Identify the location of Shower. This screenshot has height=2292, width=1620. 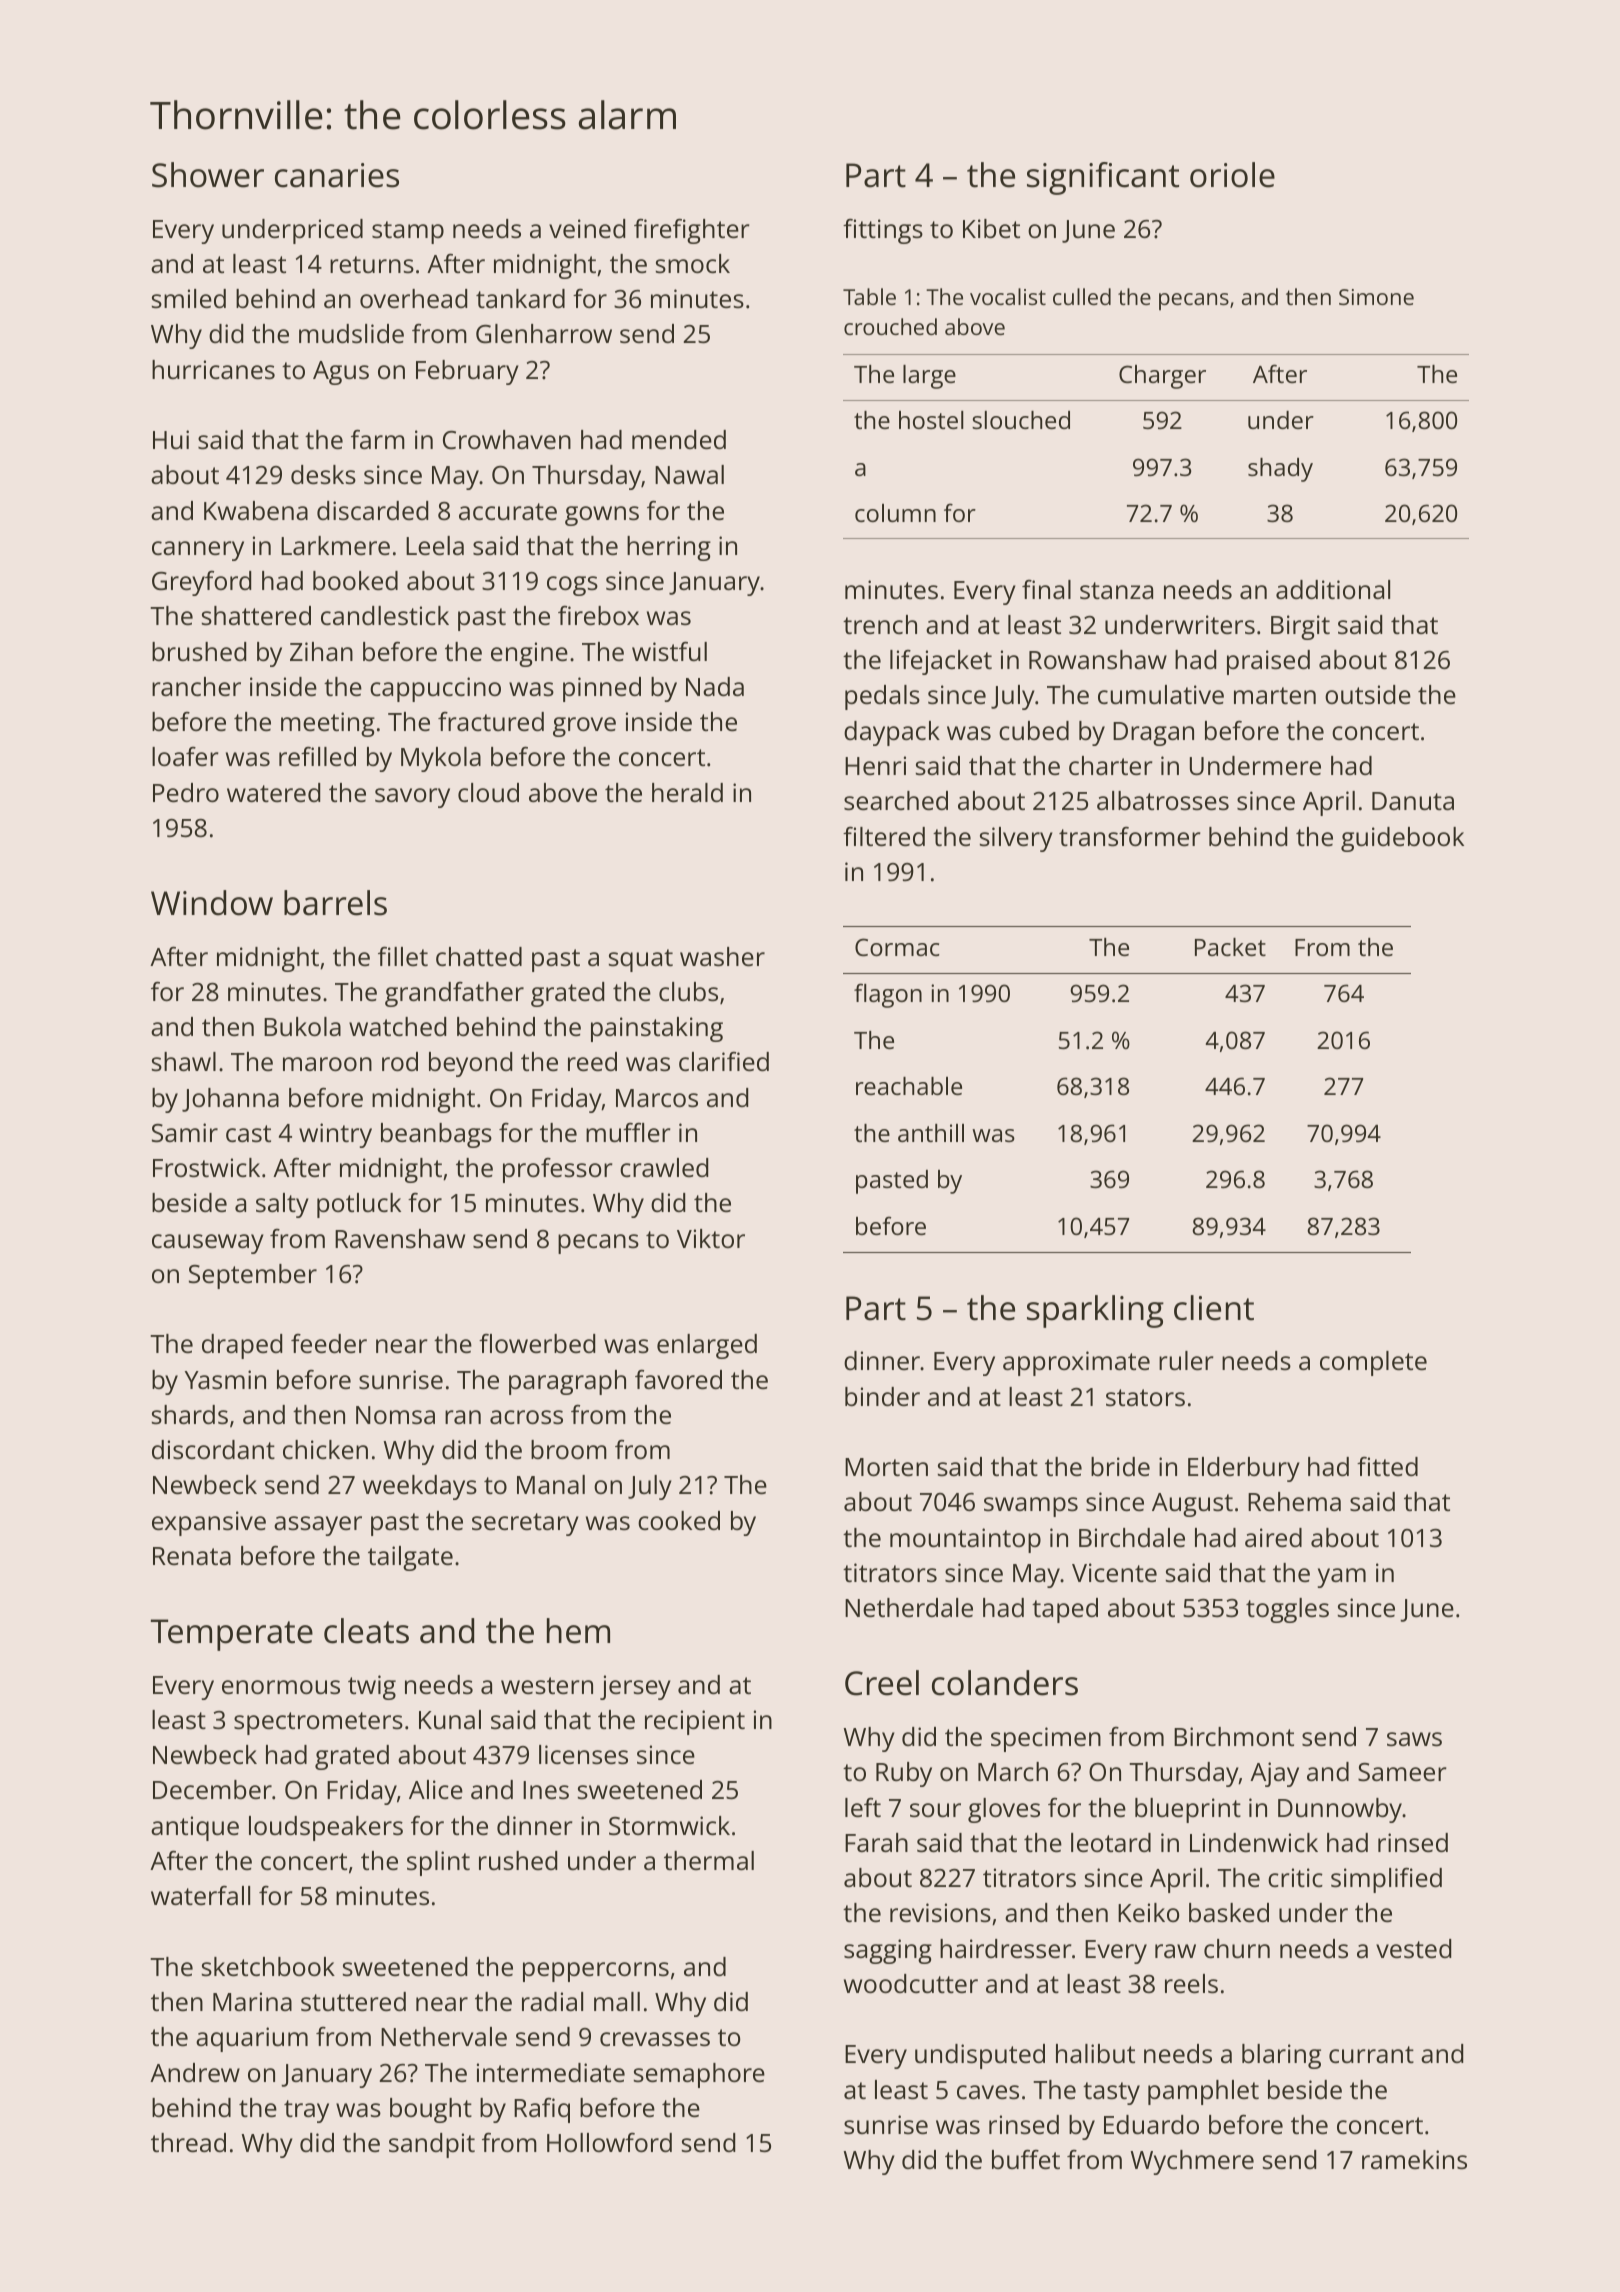
(208, 175).
